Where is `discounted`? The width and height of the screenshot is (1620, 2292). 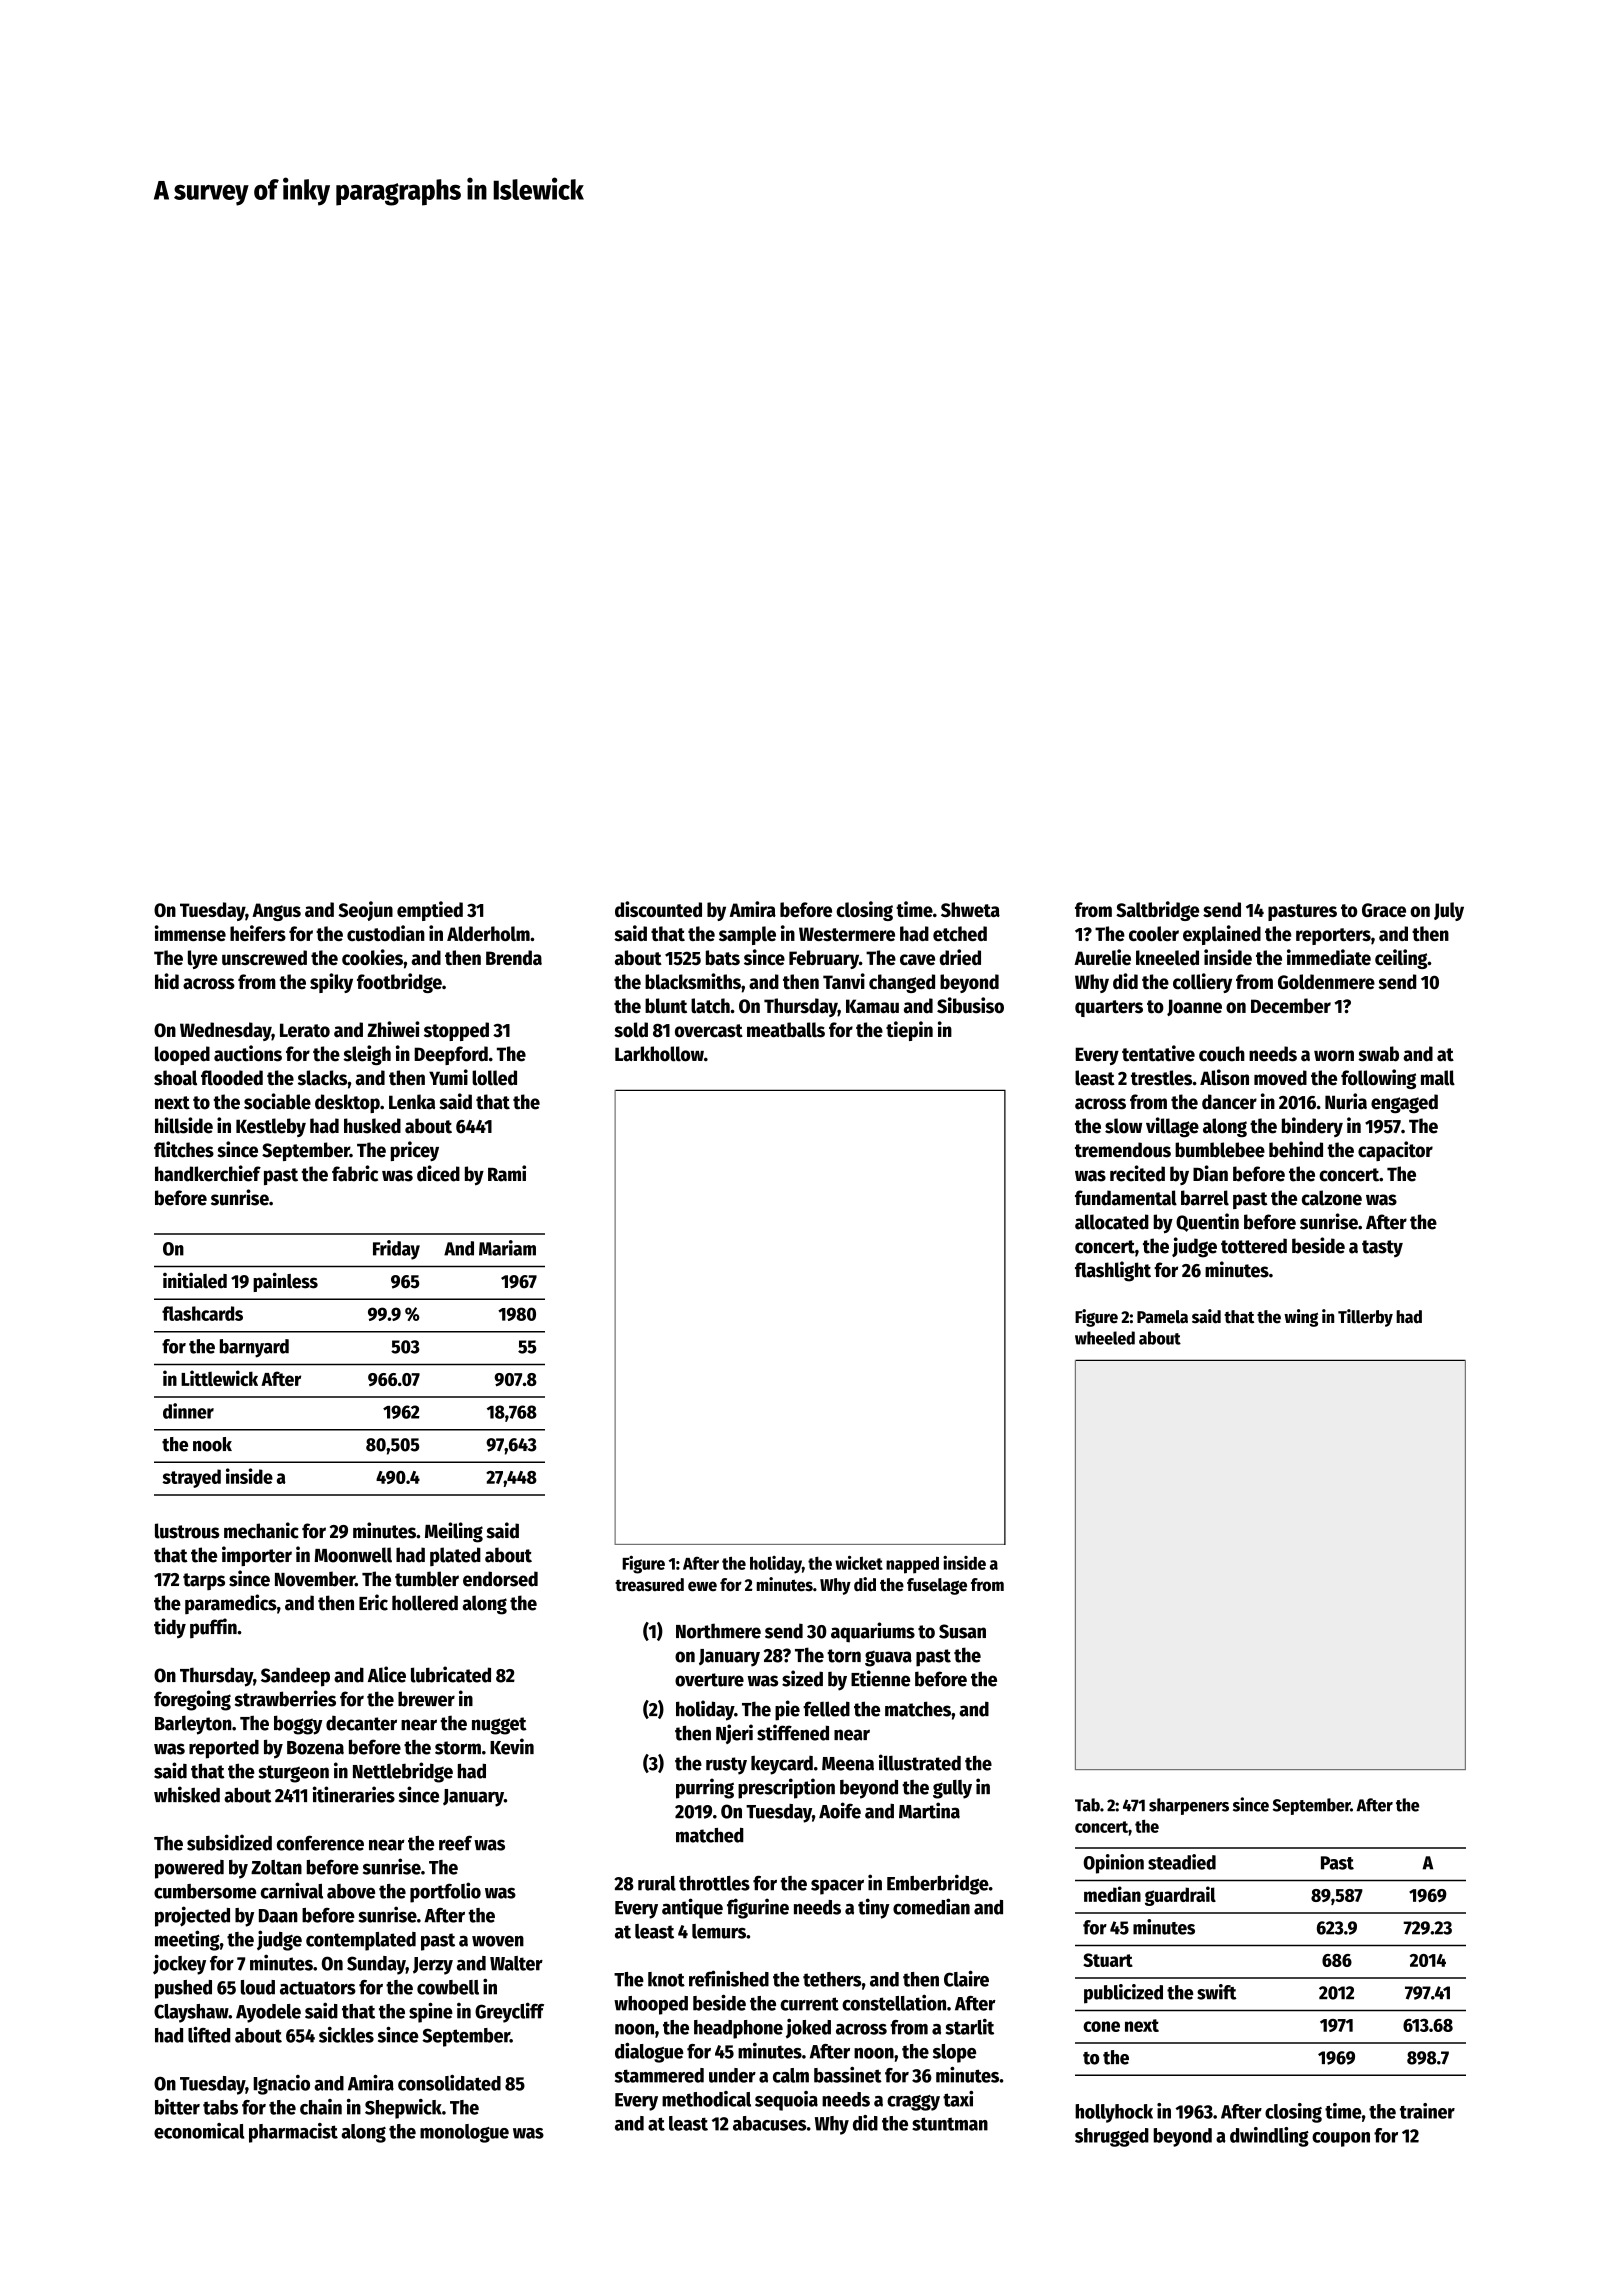 discounted is located at coordinates (658, 909).
